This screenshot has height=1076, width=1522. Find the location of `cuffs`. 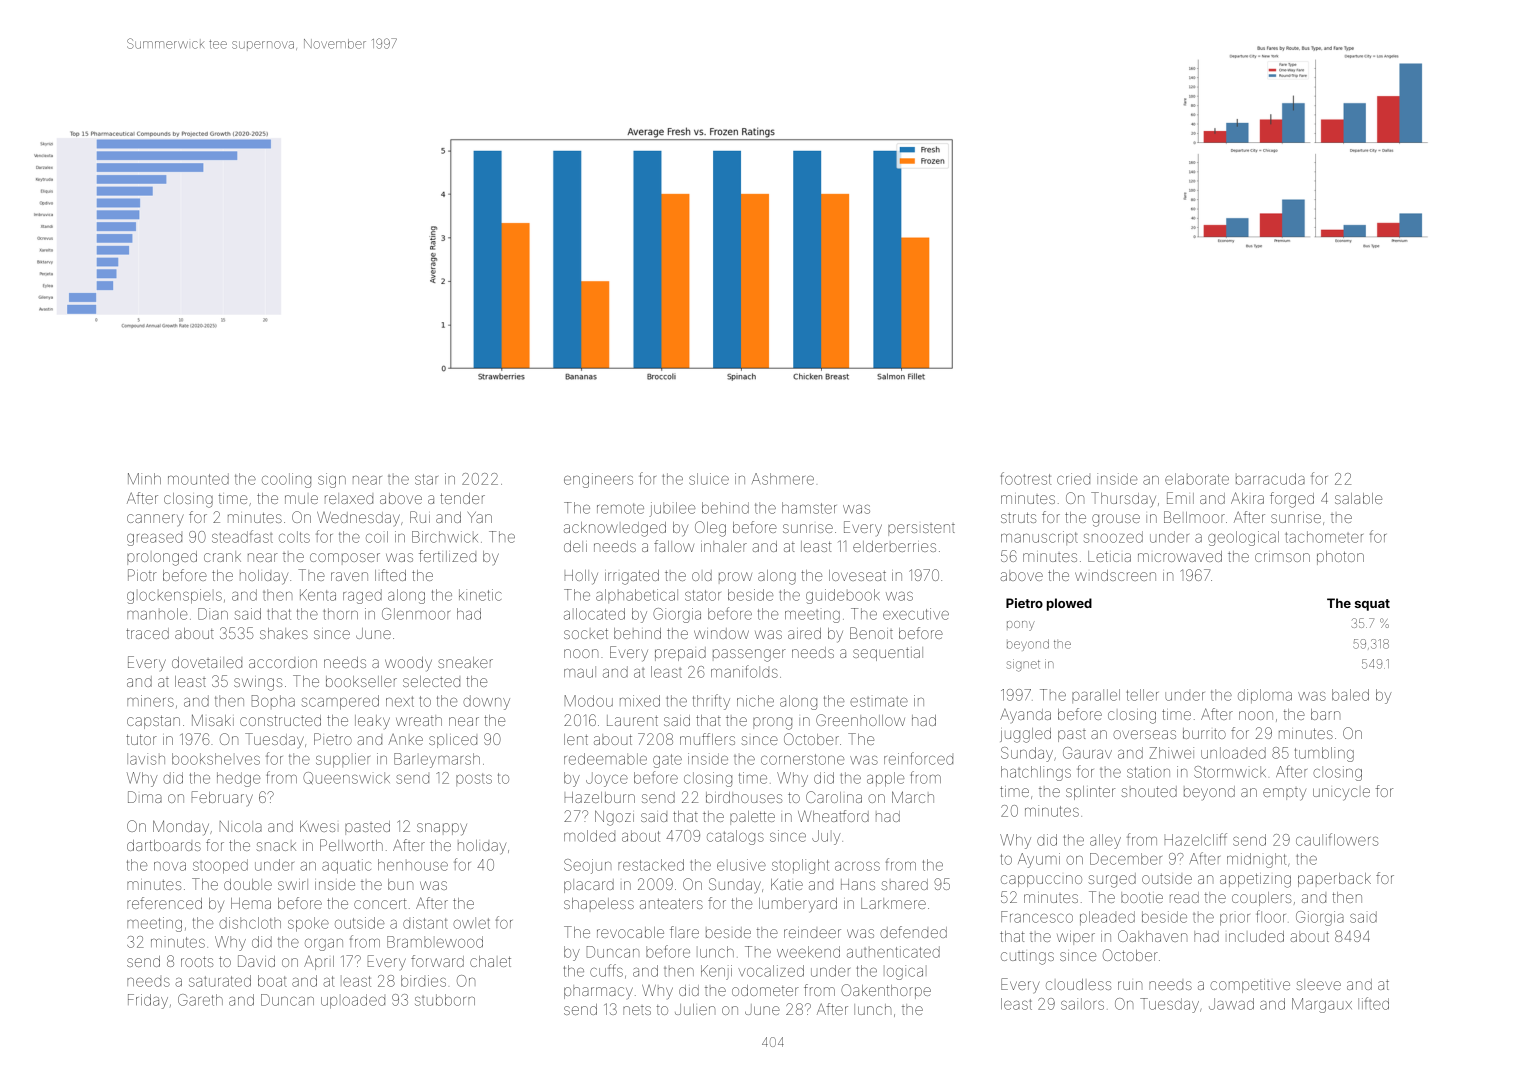

cuffs is located at coordinates (606, 970).
